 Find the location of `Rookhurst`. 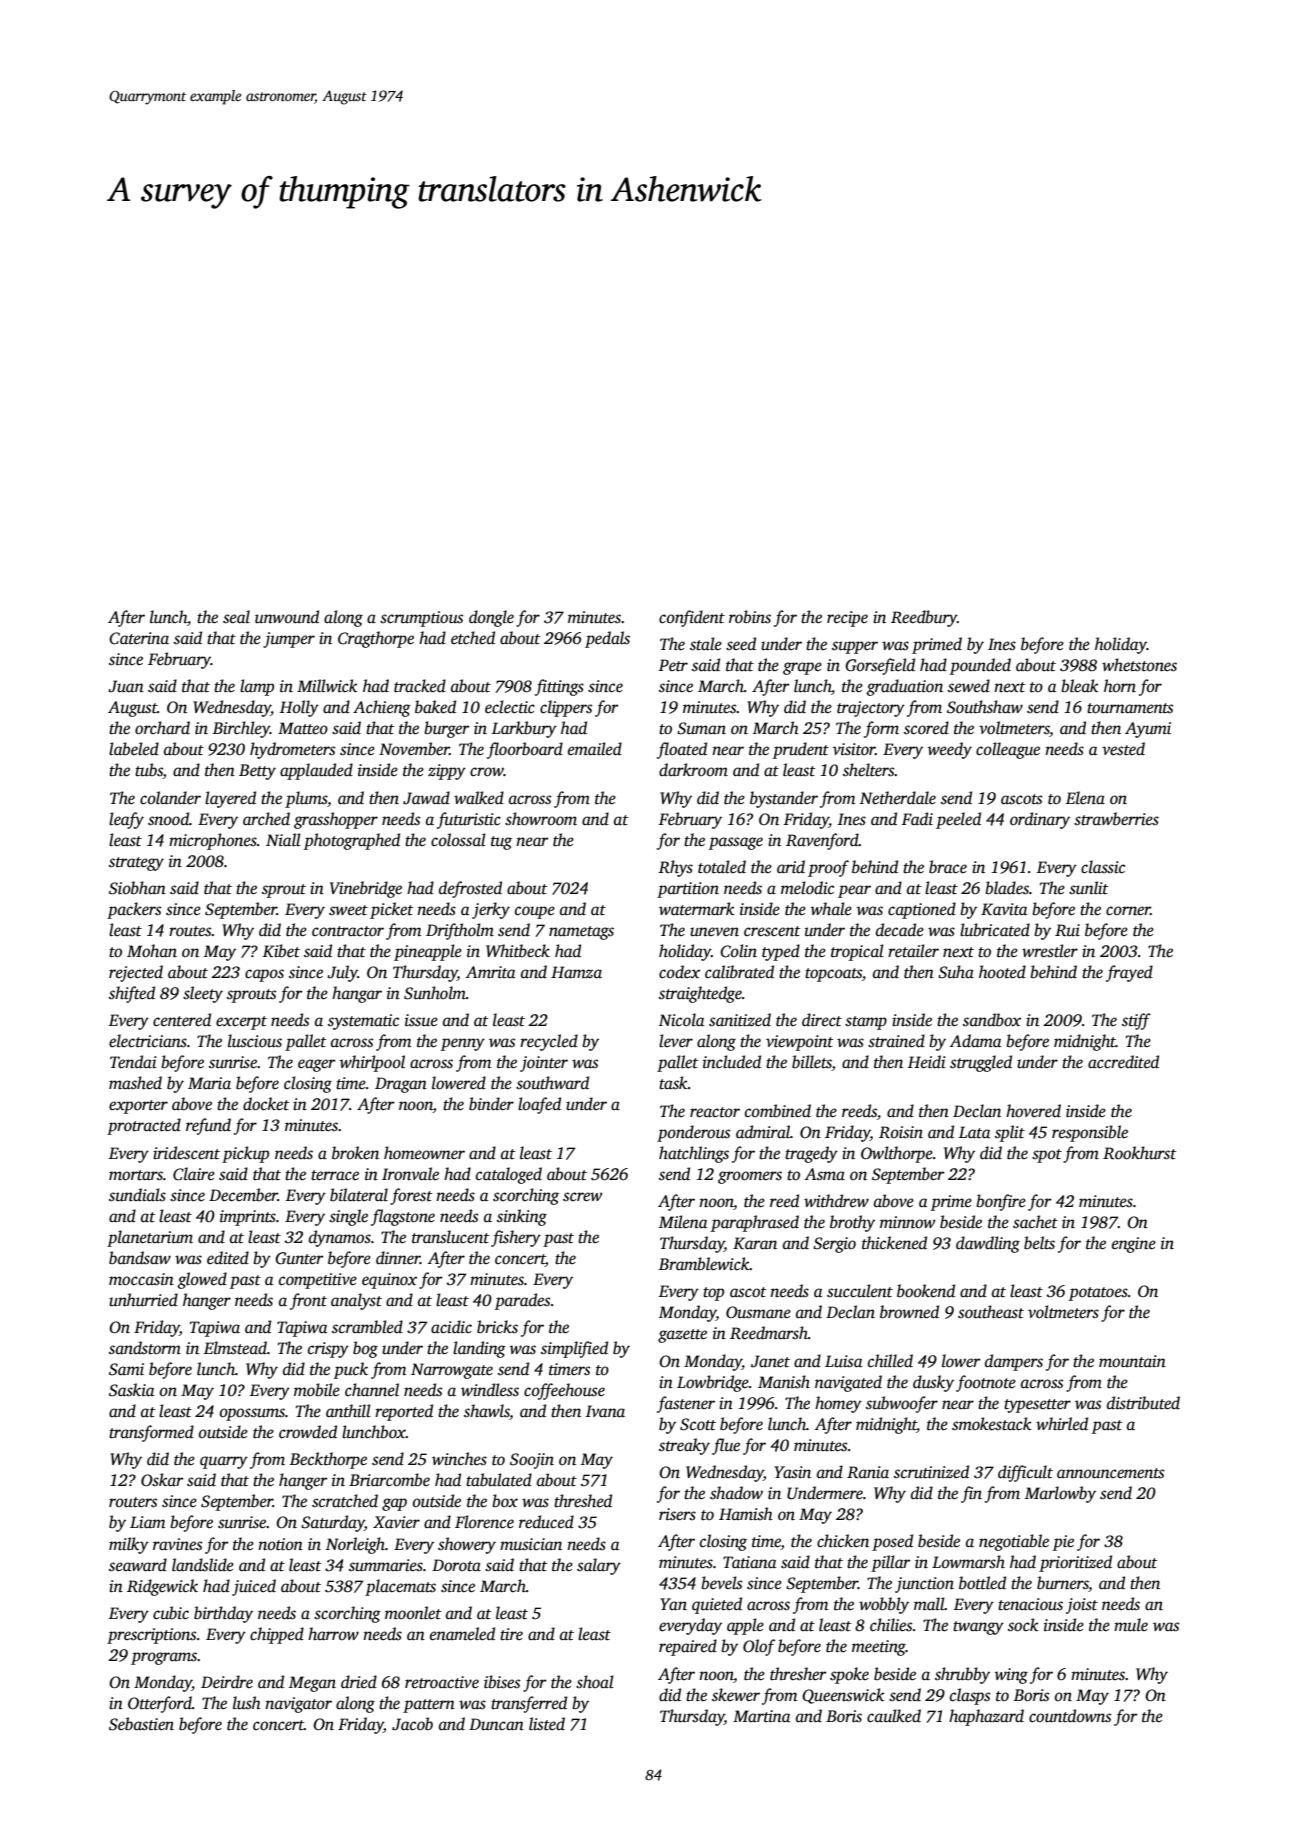

Rookhurst is located at coordinates (1139, 1153).
